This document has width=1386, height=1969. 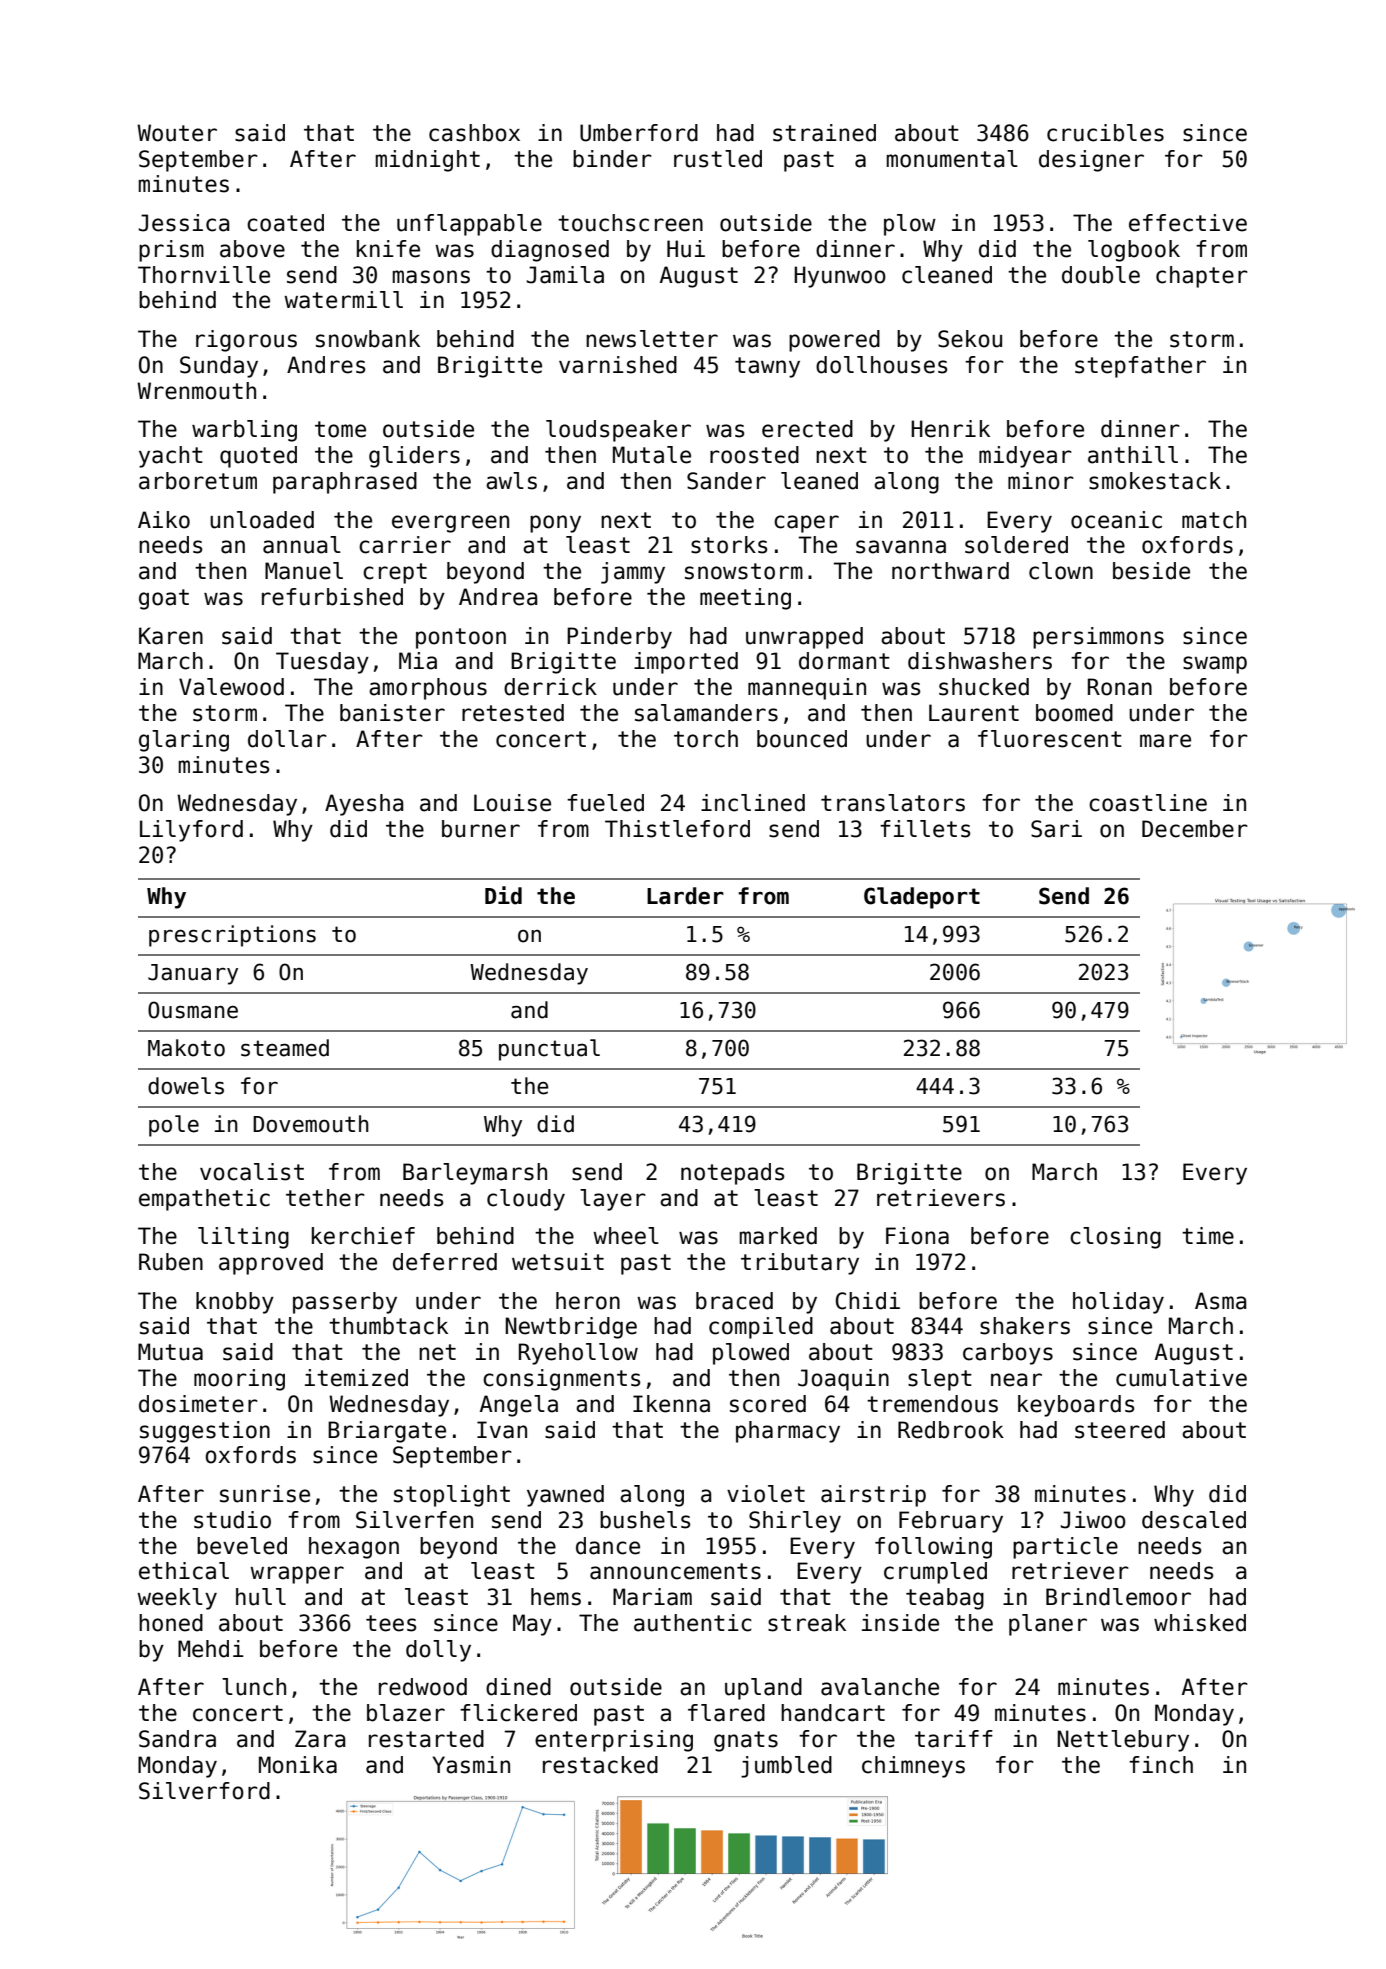 What do you see at coordinates (951, 1430) in the document?
I see `Redbrook` at bounding box center [951, 1430].
